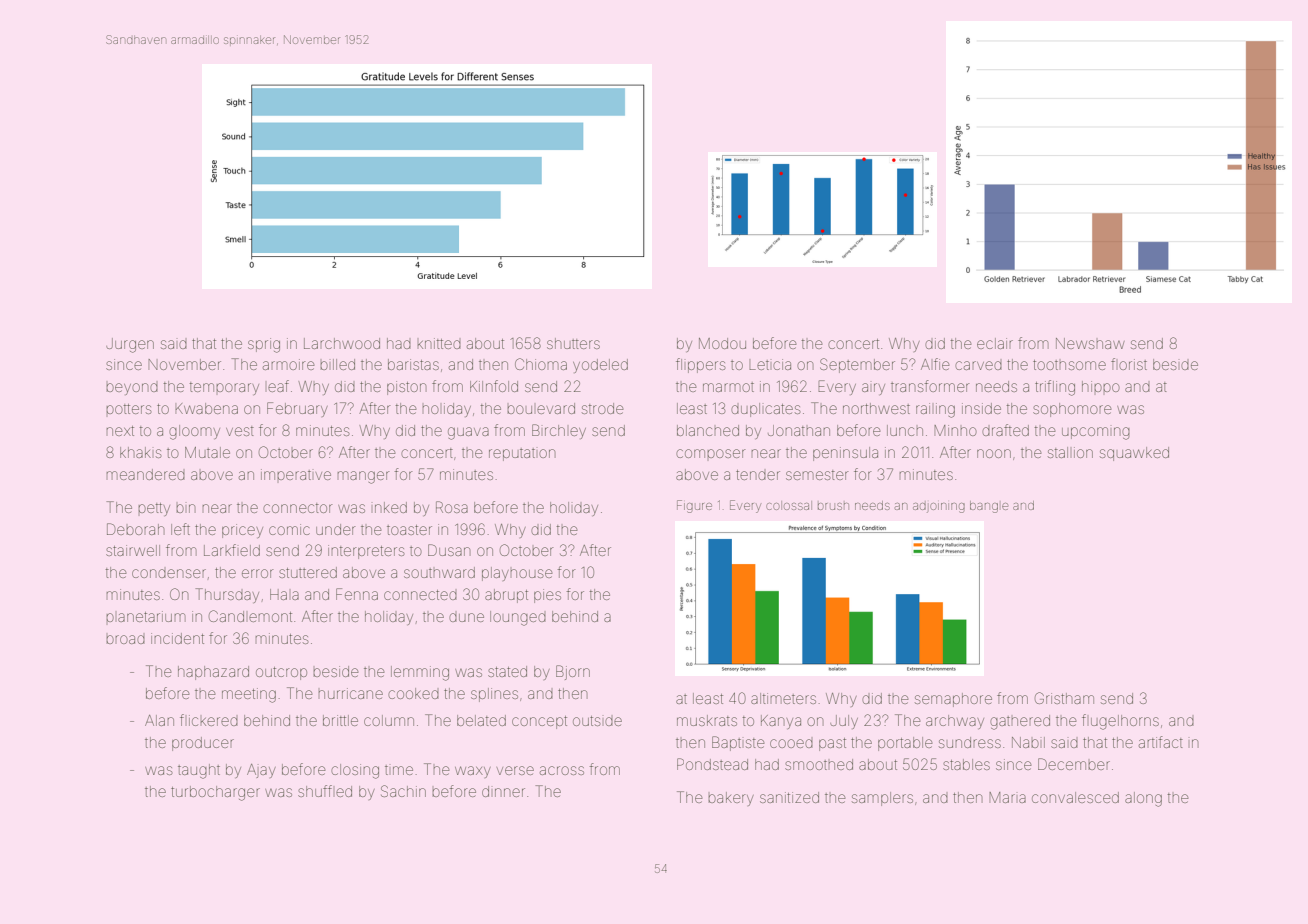 The width and height of the screenshot is (1308, 924). Describe the element at coordinates (731, 799) in the screenshot. I see `bakery` at that location.
